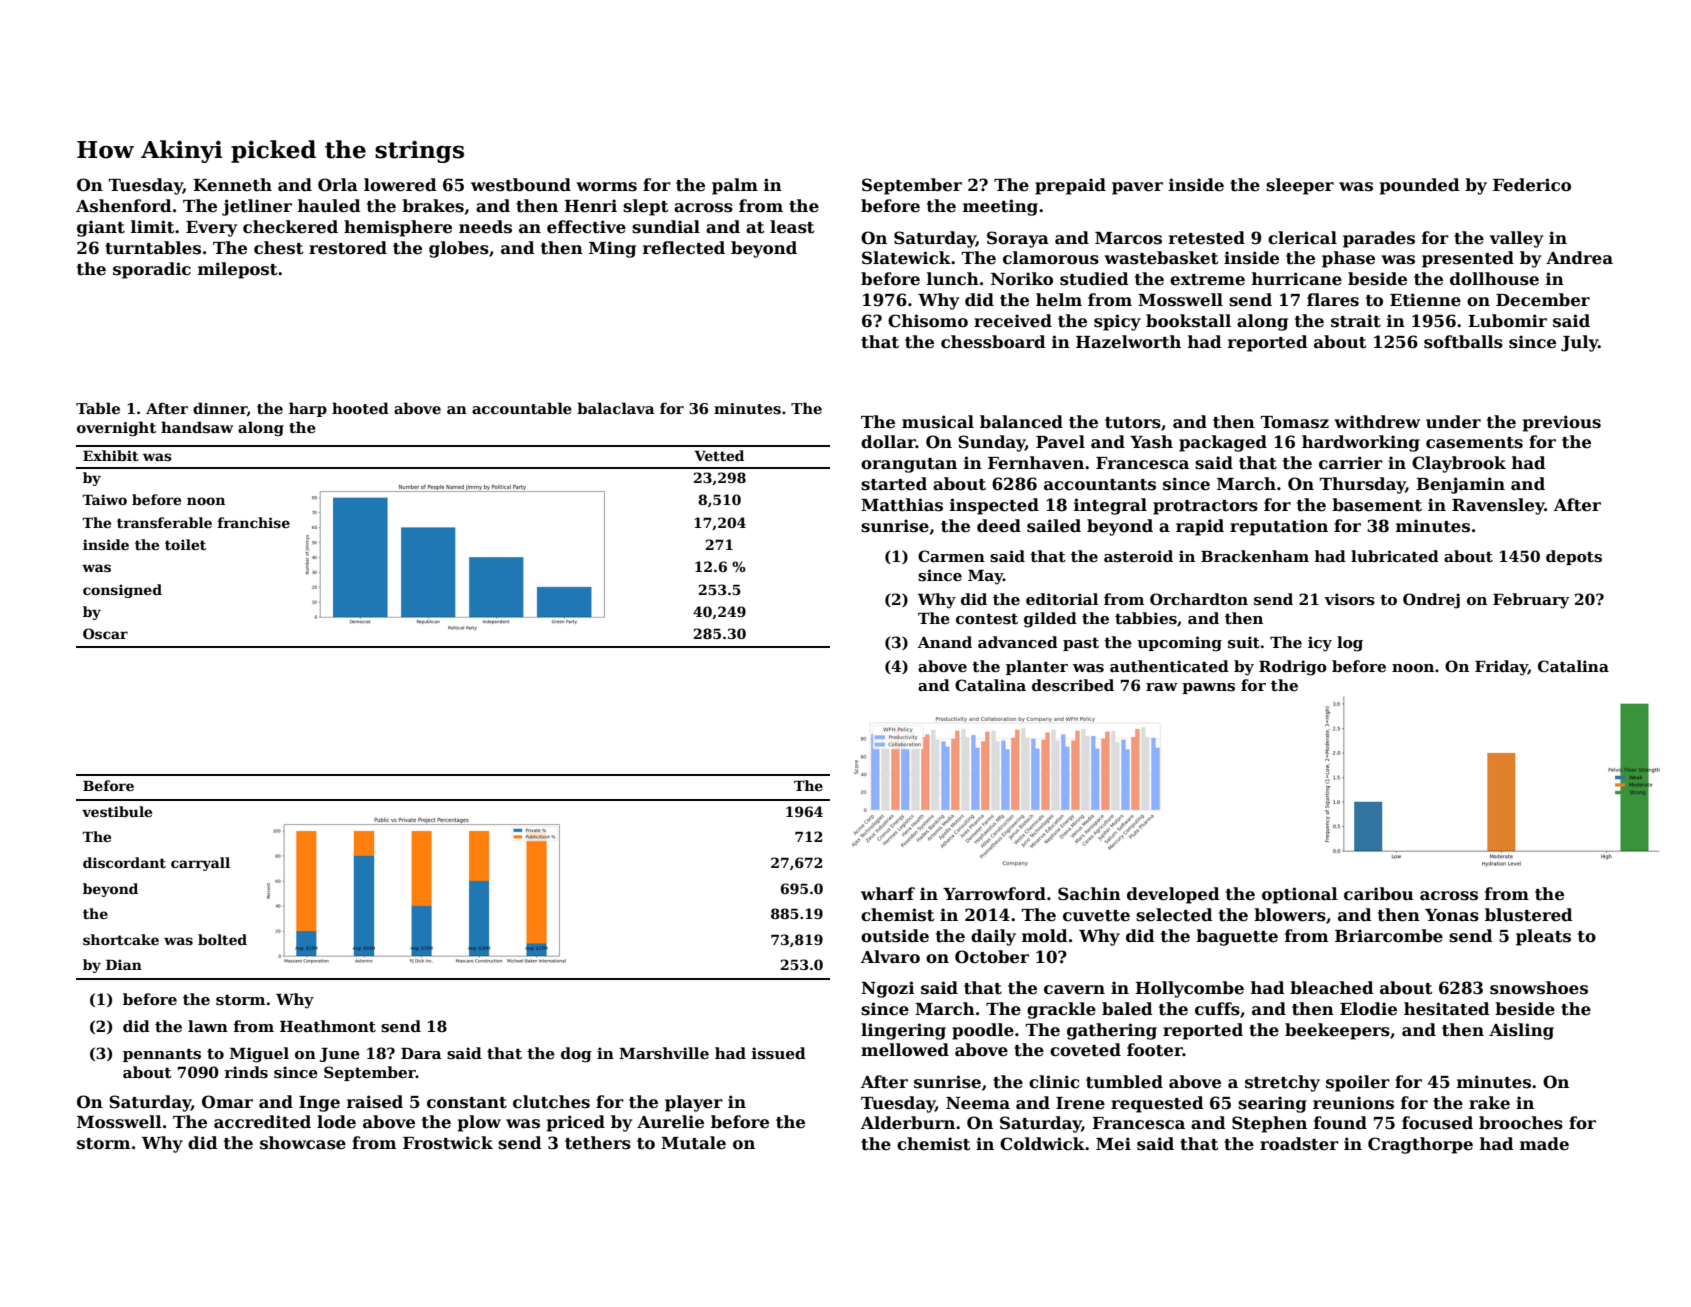 This screenshot has height=1307, width=1691. I want to click on Frostwick, so click(448, 1143).
